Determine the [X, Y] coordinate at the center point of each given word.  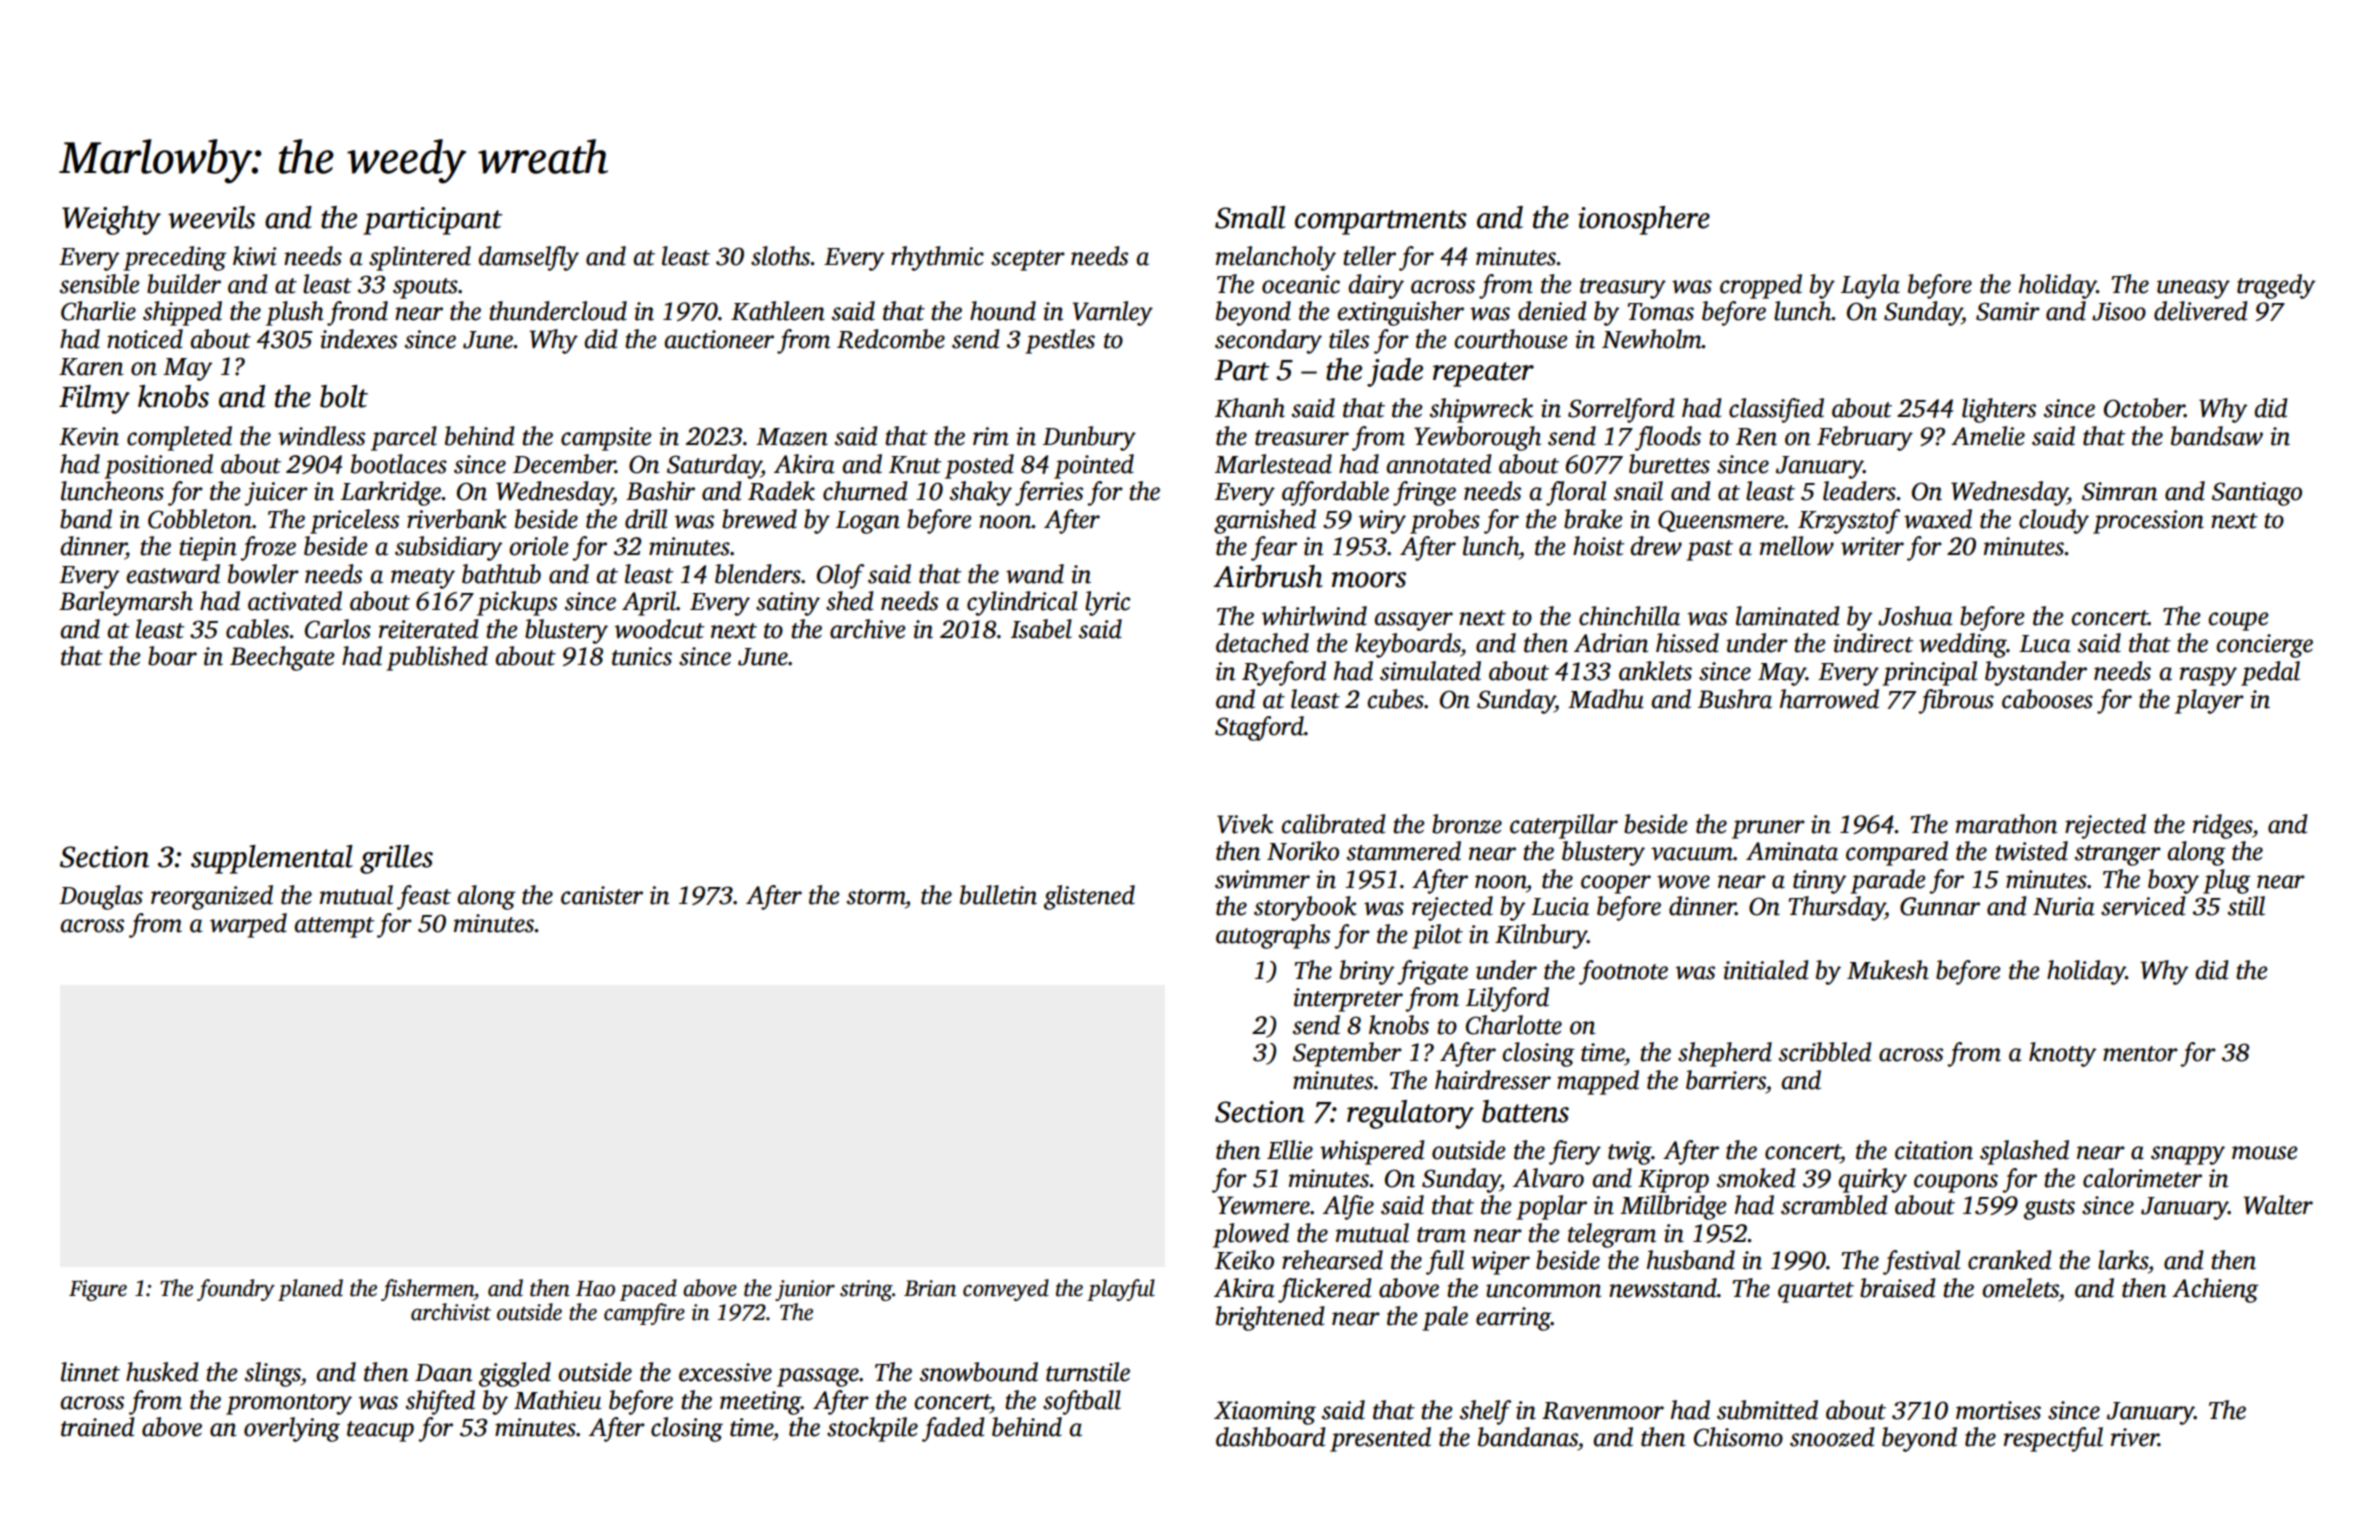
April [649, 603]
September [1347, 1054]
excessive [725, 1372]
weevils [211, 217]
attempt [334, 927]
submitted [1767, 1410]
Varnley [1112, 313]
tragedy [2276, 286]
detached [1262, 643]
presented [1380, 1439]
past [1709, 550]
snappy [2188, 1155]
